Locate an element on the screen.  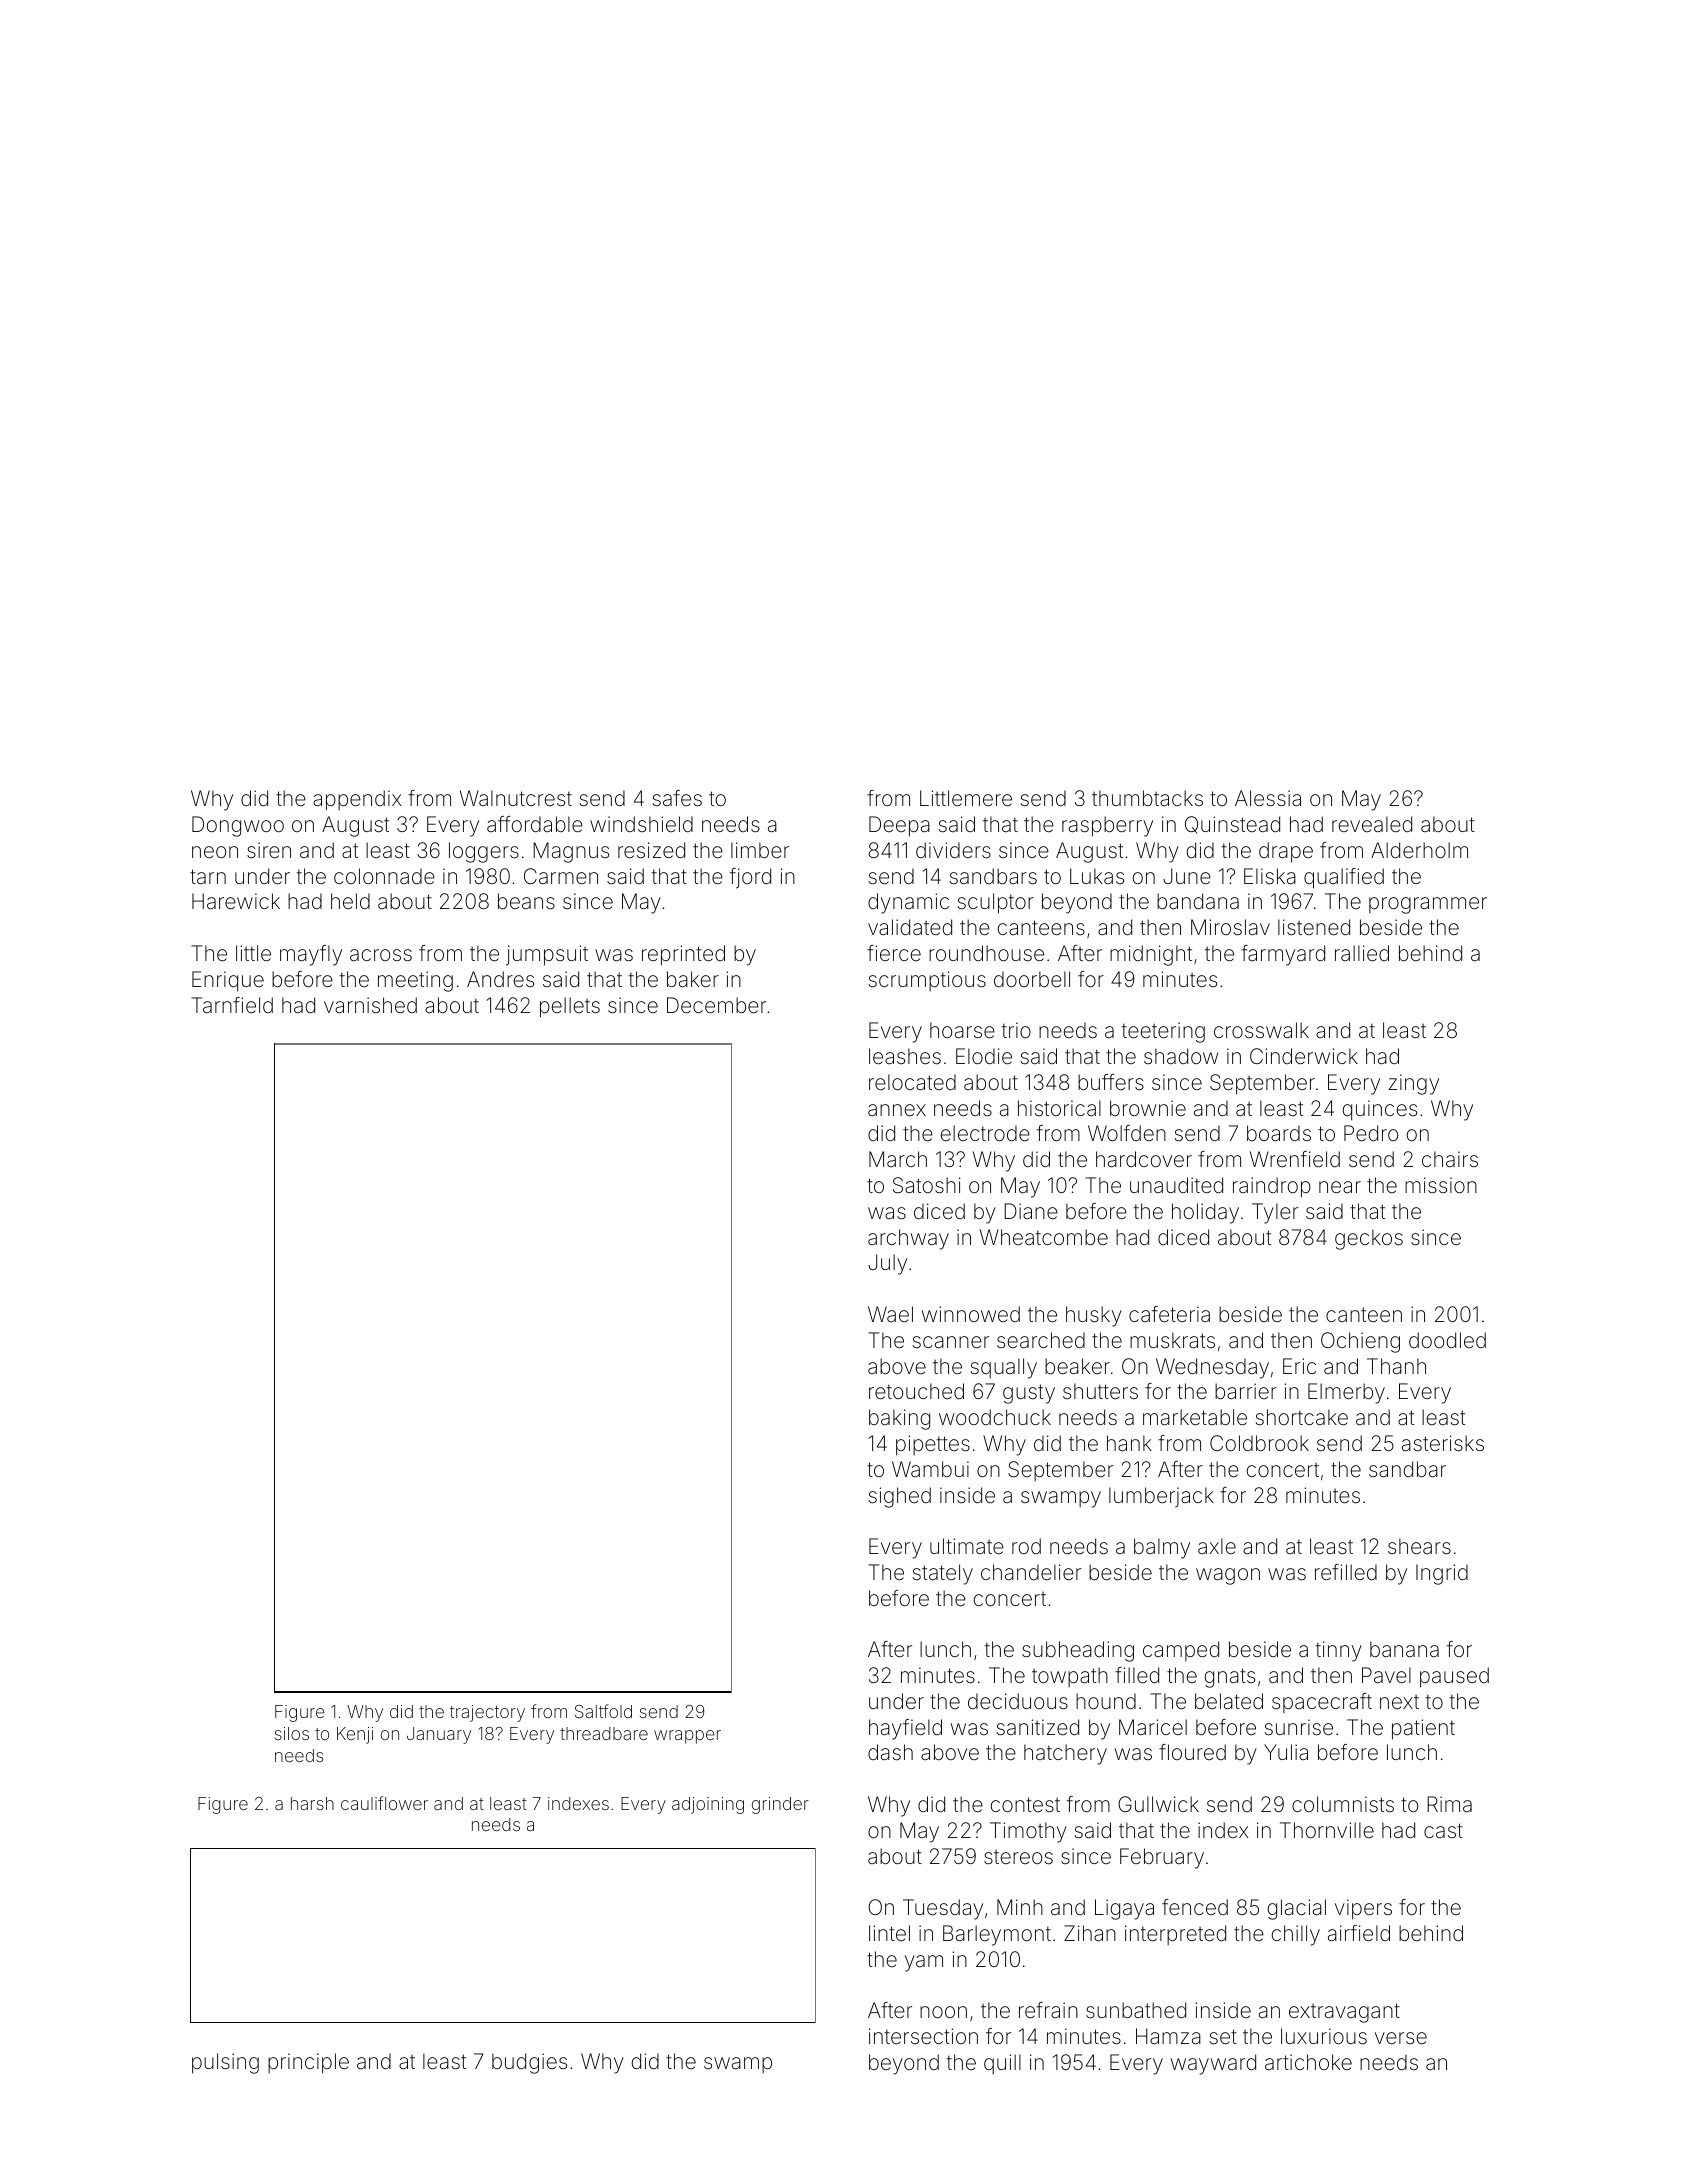
pulsing is located at coordinates (225, 2063).
